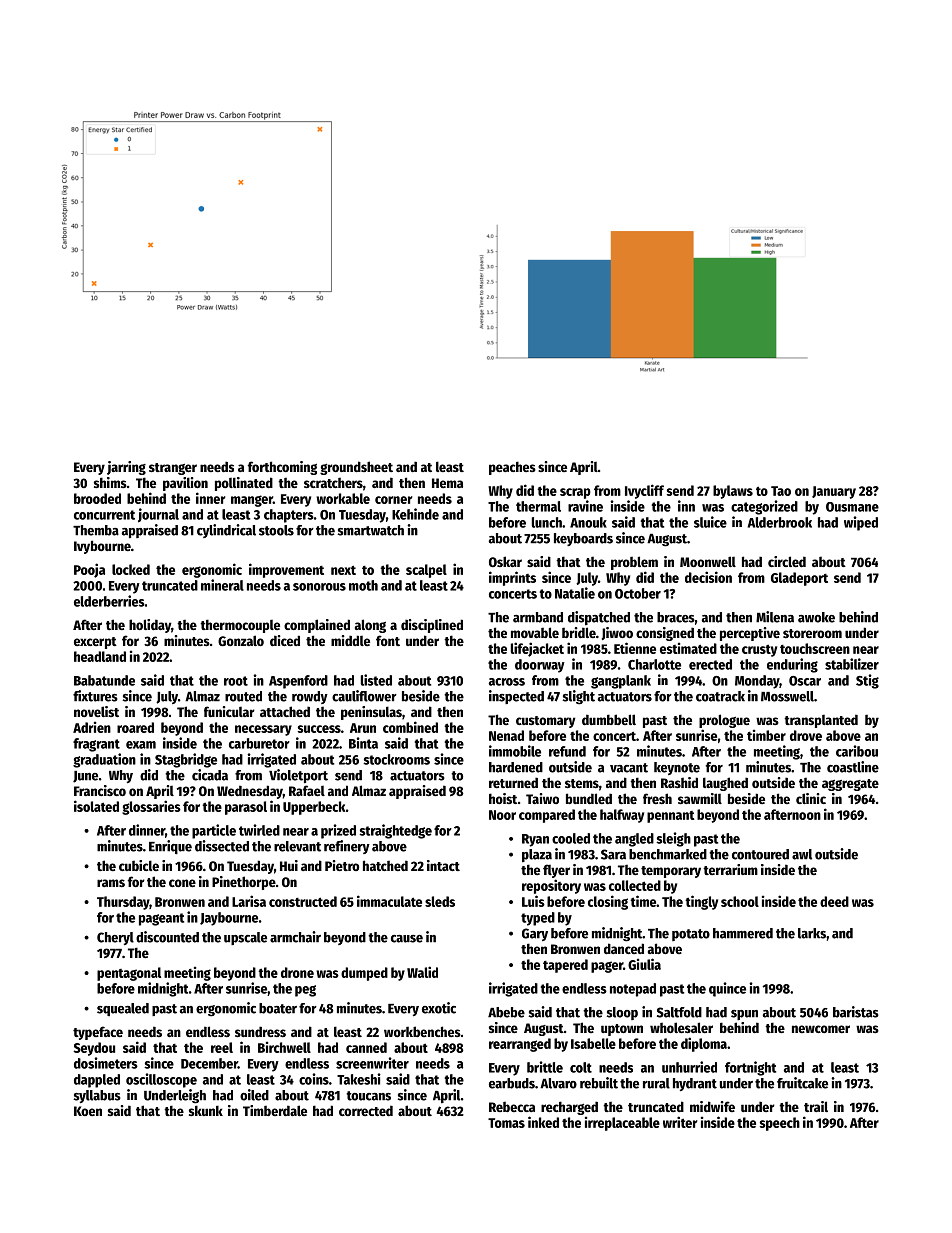 Image resolution: width=952 pixels, height=1233 pixels. Describe the element at coordinates (388, 640) in the screenshot. I see `font` at that location.
